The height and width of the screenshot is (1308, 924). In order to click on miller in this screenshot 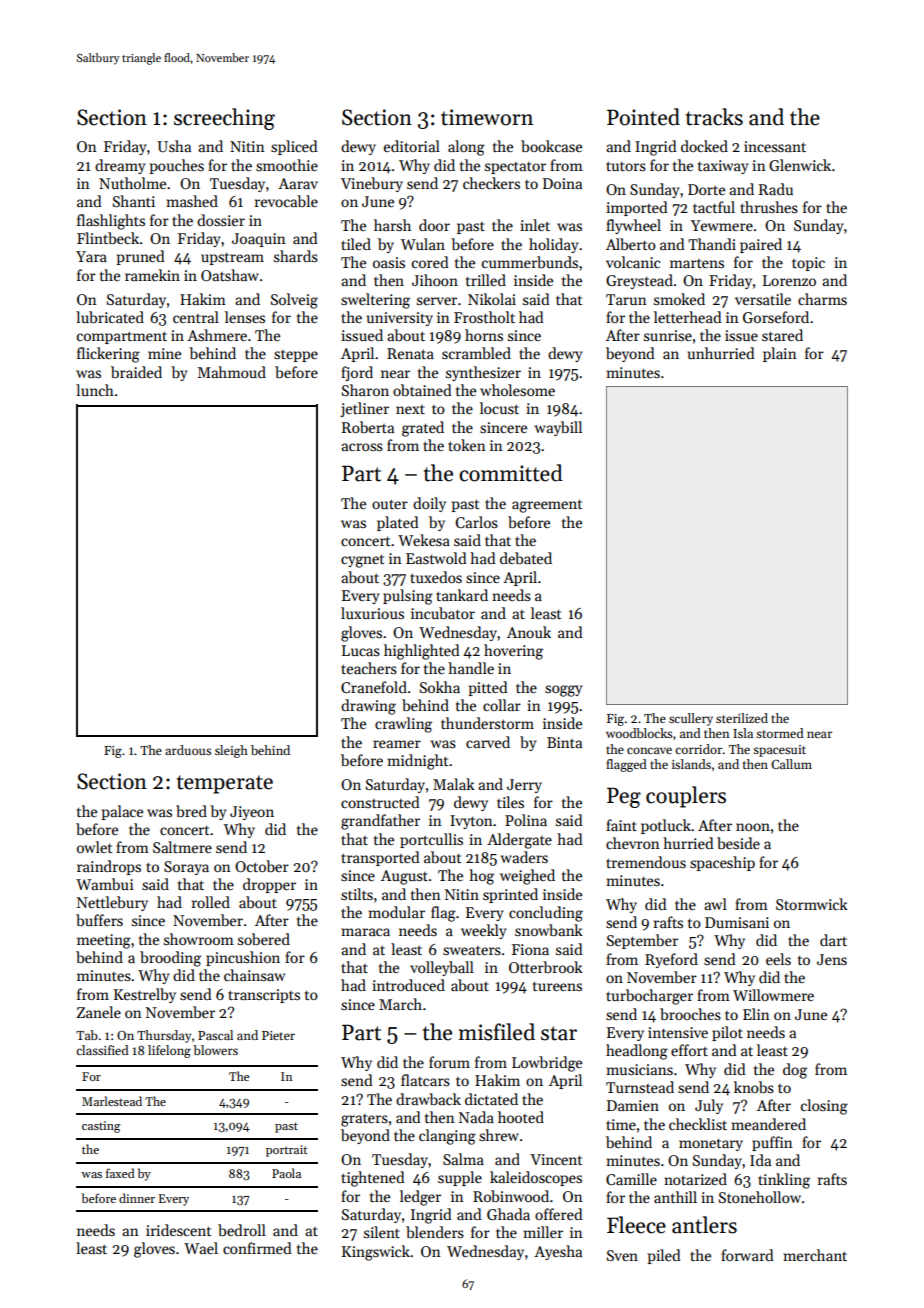, I will do `click(543, 1232)`.
